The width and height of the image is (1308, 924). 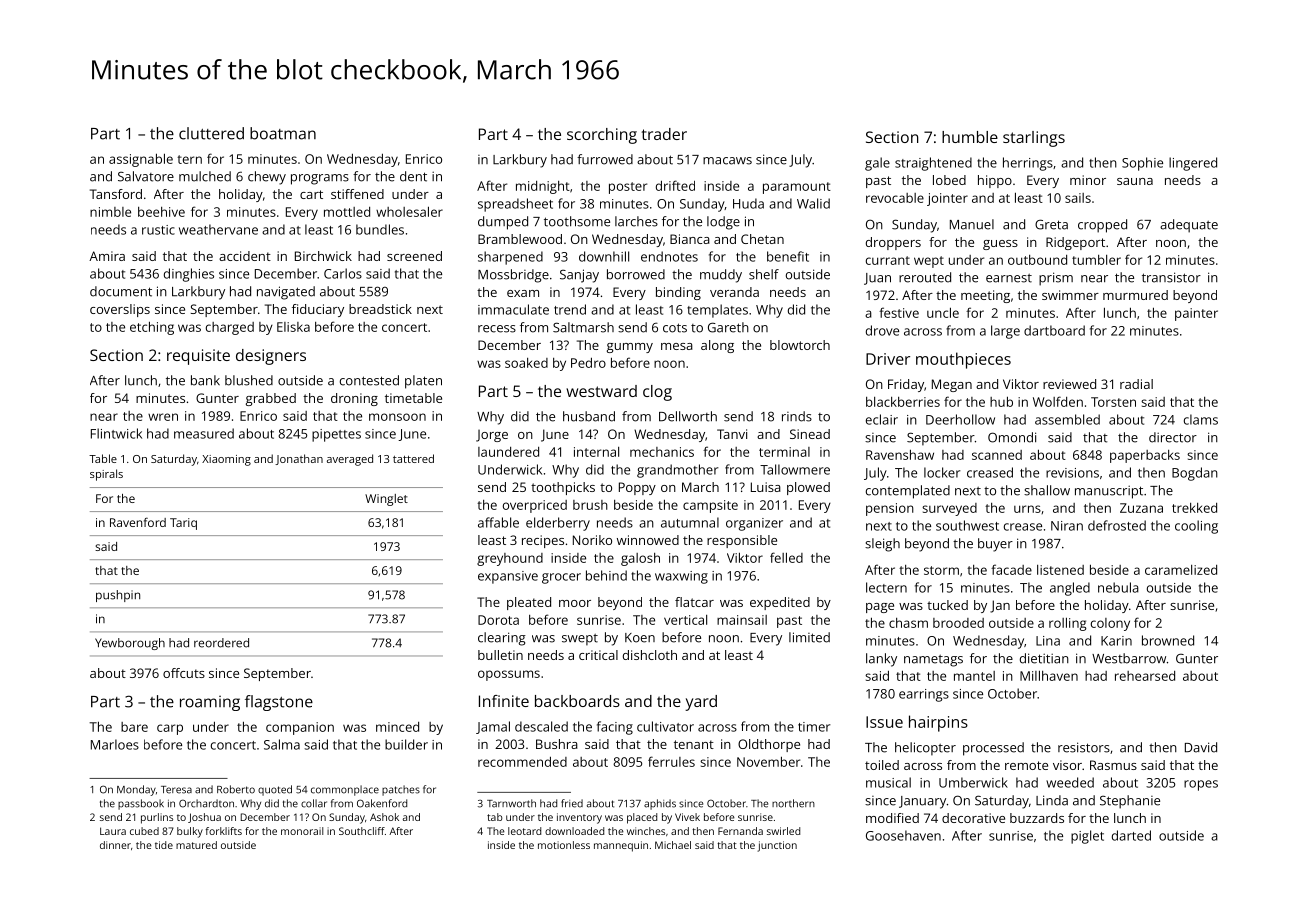 I want to click on limited, so click(x=809, y=637).
